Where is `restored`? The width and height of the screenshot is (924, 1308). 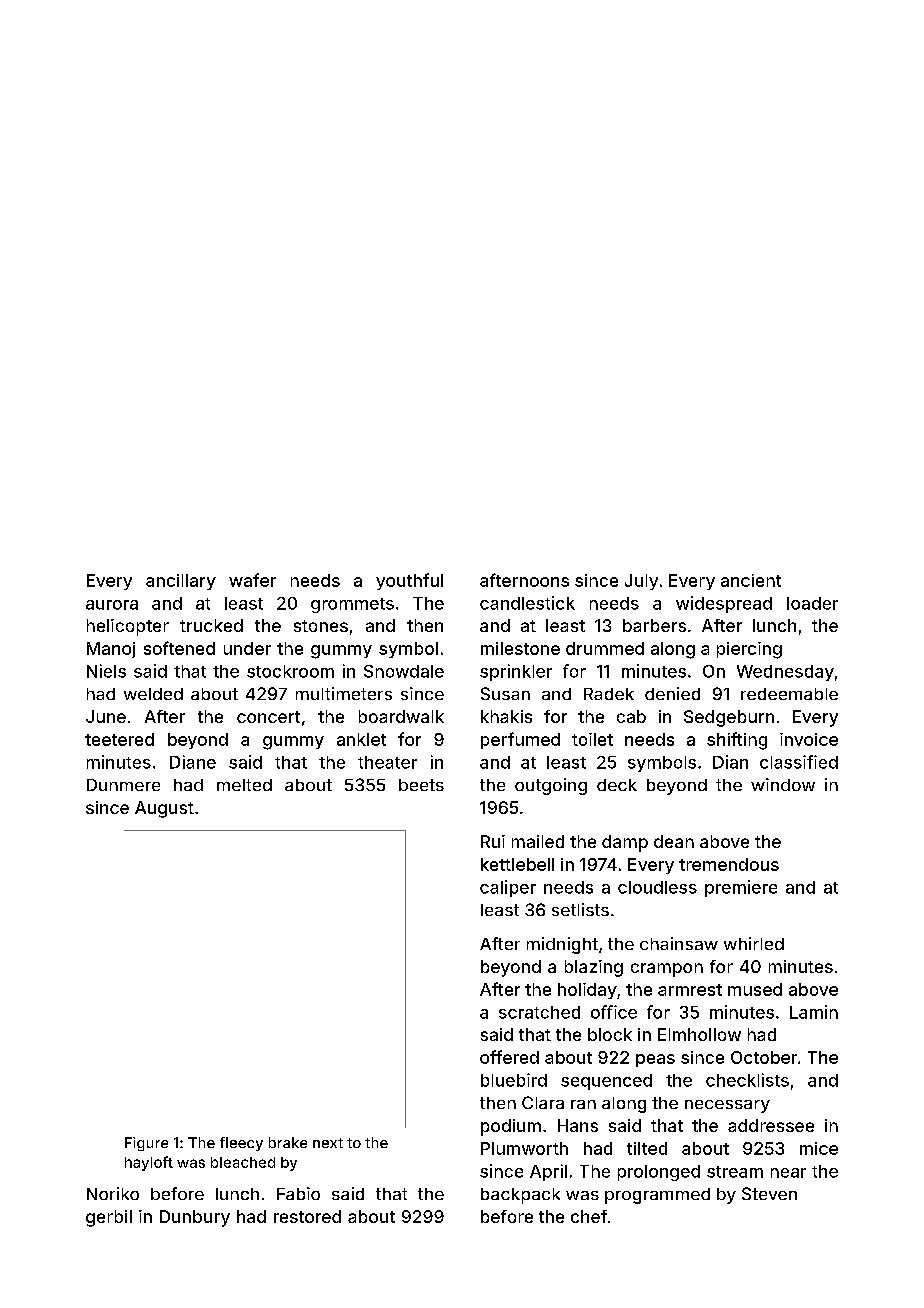
restored is located at coordinates (307, 1216).
